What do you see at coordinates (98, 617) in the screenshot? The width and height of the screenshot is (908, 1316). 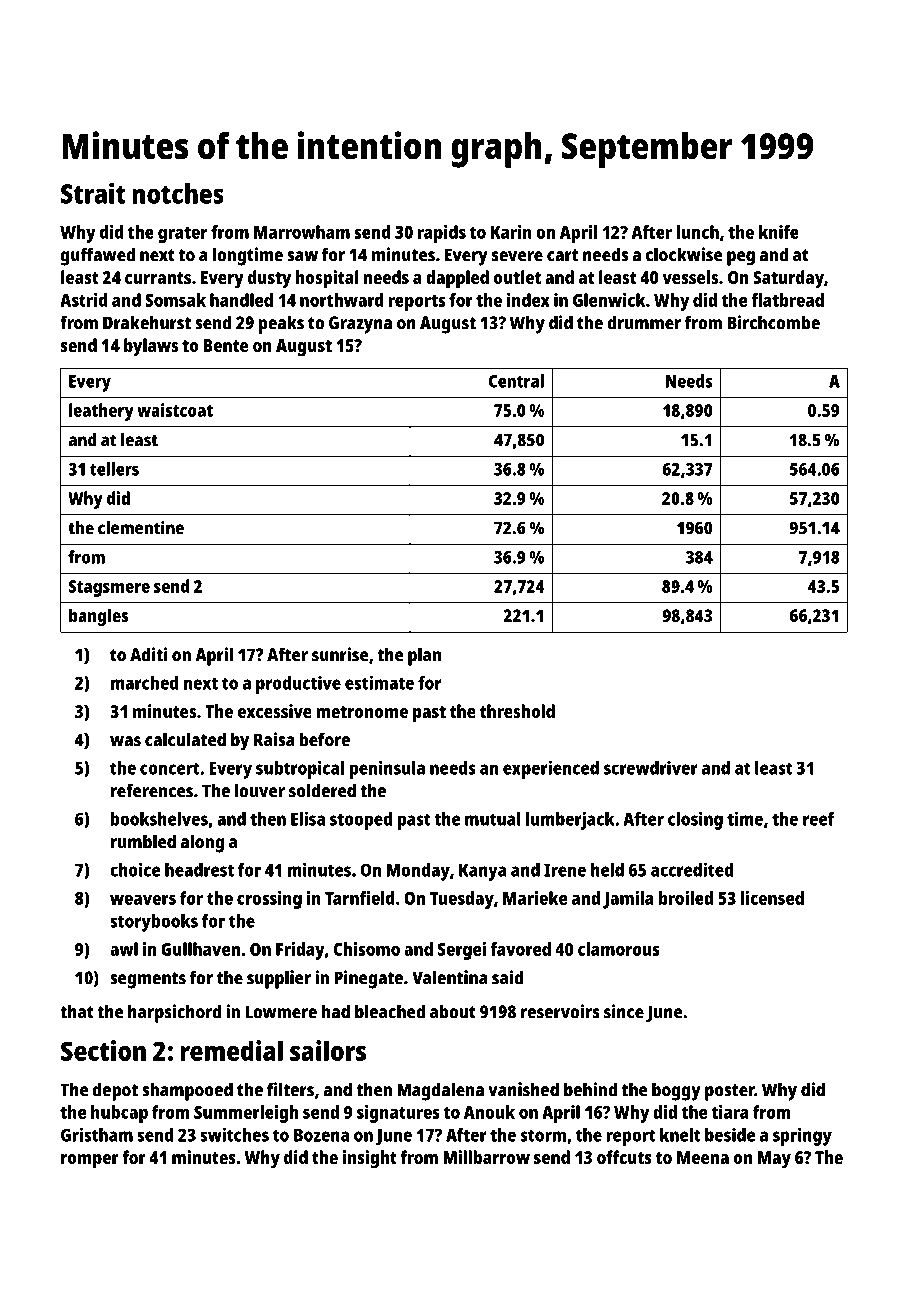 I see `bangles` at bounding box center [98, 617].
